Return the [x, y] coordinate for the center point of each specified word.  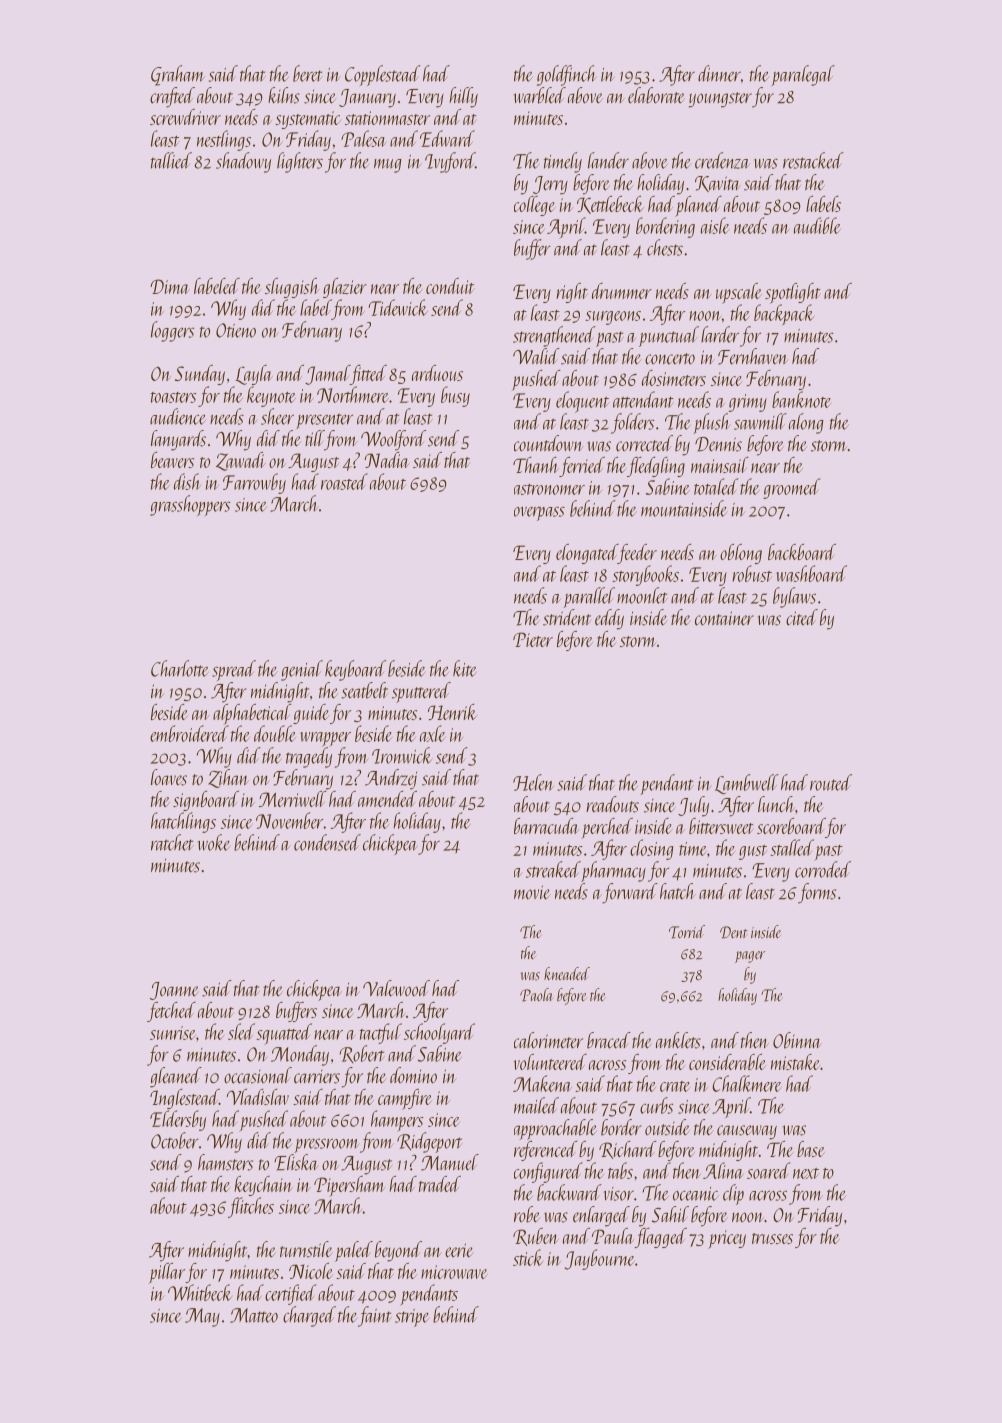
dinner [719, 73]
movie [532, 892]
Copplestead [383, 75]
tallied [171, 160]
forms [817, 893]
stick [528, 1257]
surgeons [613, 318]
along [806, 423]
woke [214, 842]
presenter [324, 421]
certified [290, 1294]
